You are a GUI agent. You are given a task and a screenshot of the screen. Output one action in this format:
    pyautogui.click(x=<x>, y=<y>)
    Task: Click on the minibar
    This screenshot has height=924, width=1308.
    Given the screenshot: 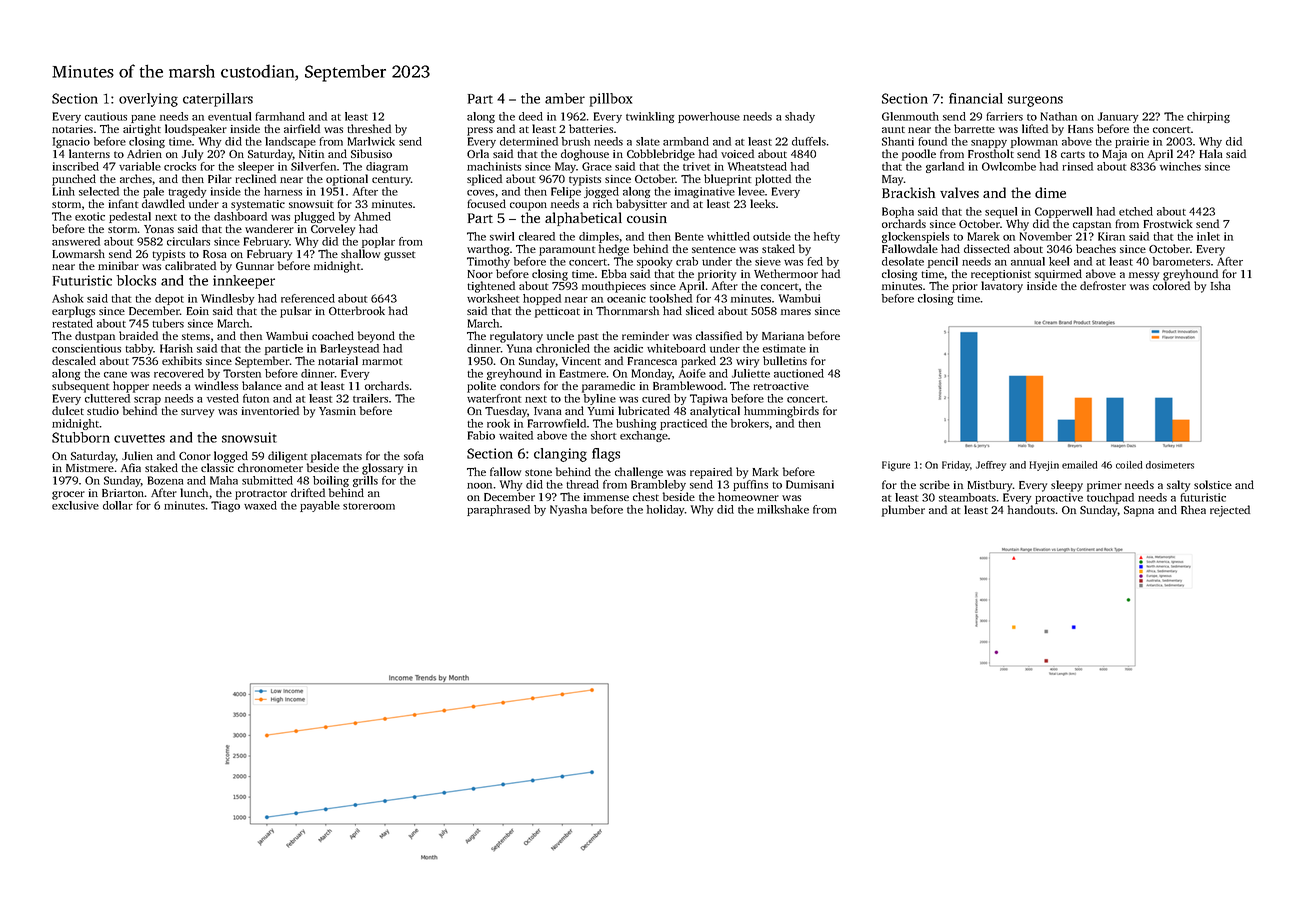 What is the action you would take?
    pyautogui.click(x=118, y=265)
